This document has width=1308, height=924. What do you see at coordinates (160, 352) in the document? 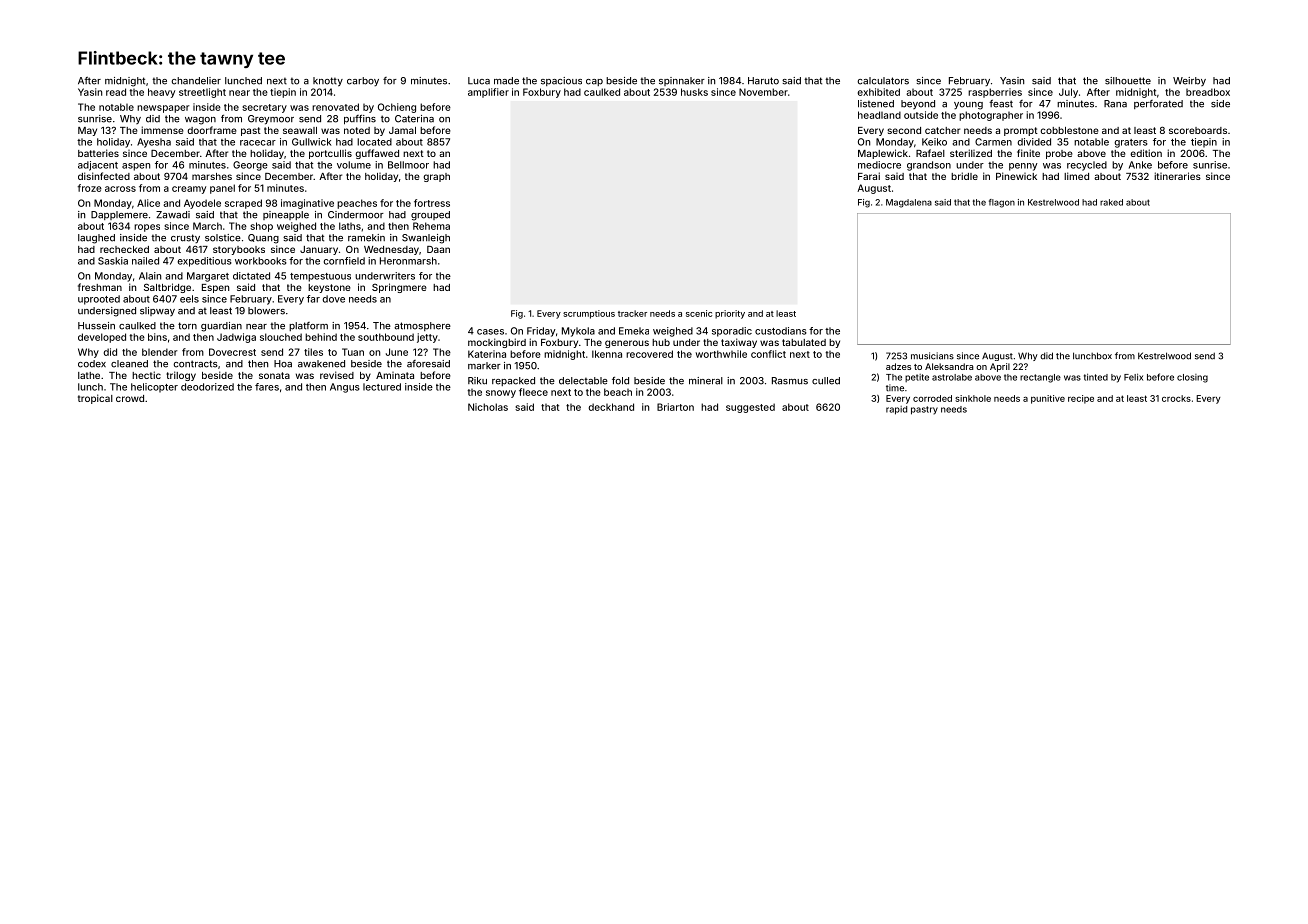
I see `blender` at bounding box center [160, 352].
